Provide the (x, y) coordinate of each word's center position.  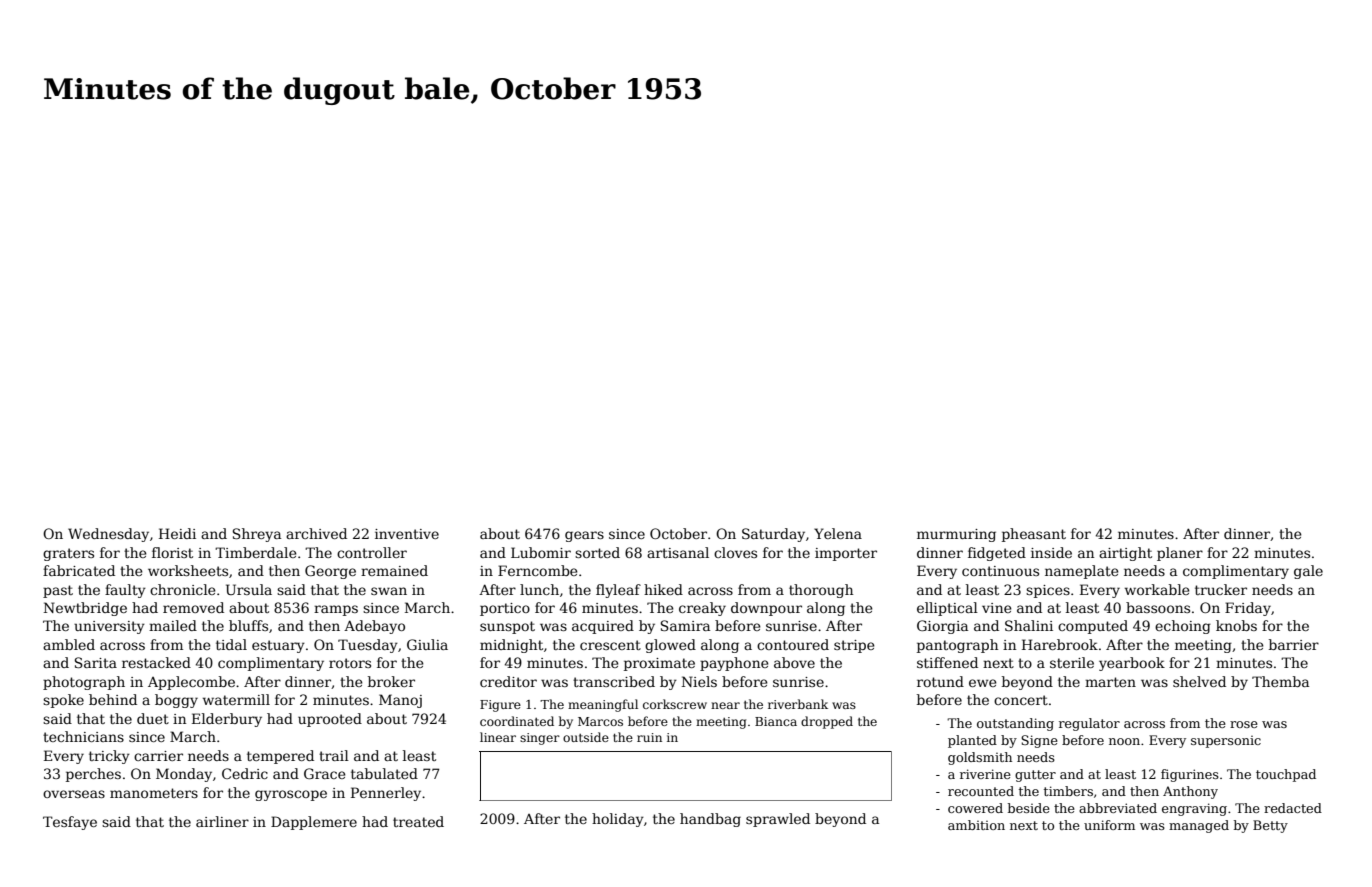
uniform (1109, 825)
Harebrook (1060, 644)
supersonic (1226, 742)
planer (1180, 554)
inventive (407, 534)
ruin (649, 737)
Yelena (838, 533)
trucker (1221, 589)
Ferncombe (538, 570)
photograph (84, 683)
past (58, 591)
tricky (109, 757)
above (794, 662)
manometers (154, 793)
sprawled (778, 820)
